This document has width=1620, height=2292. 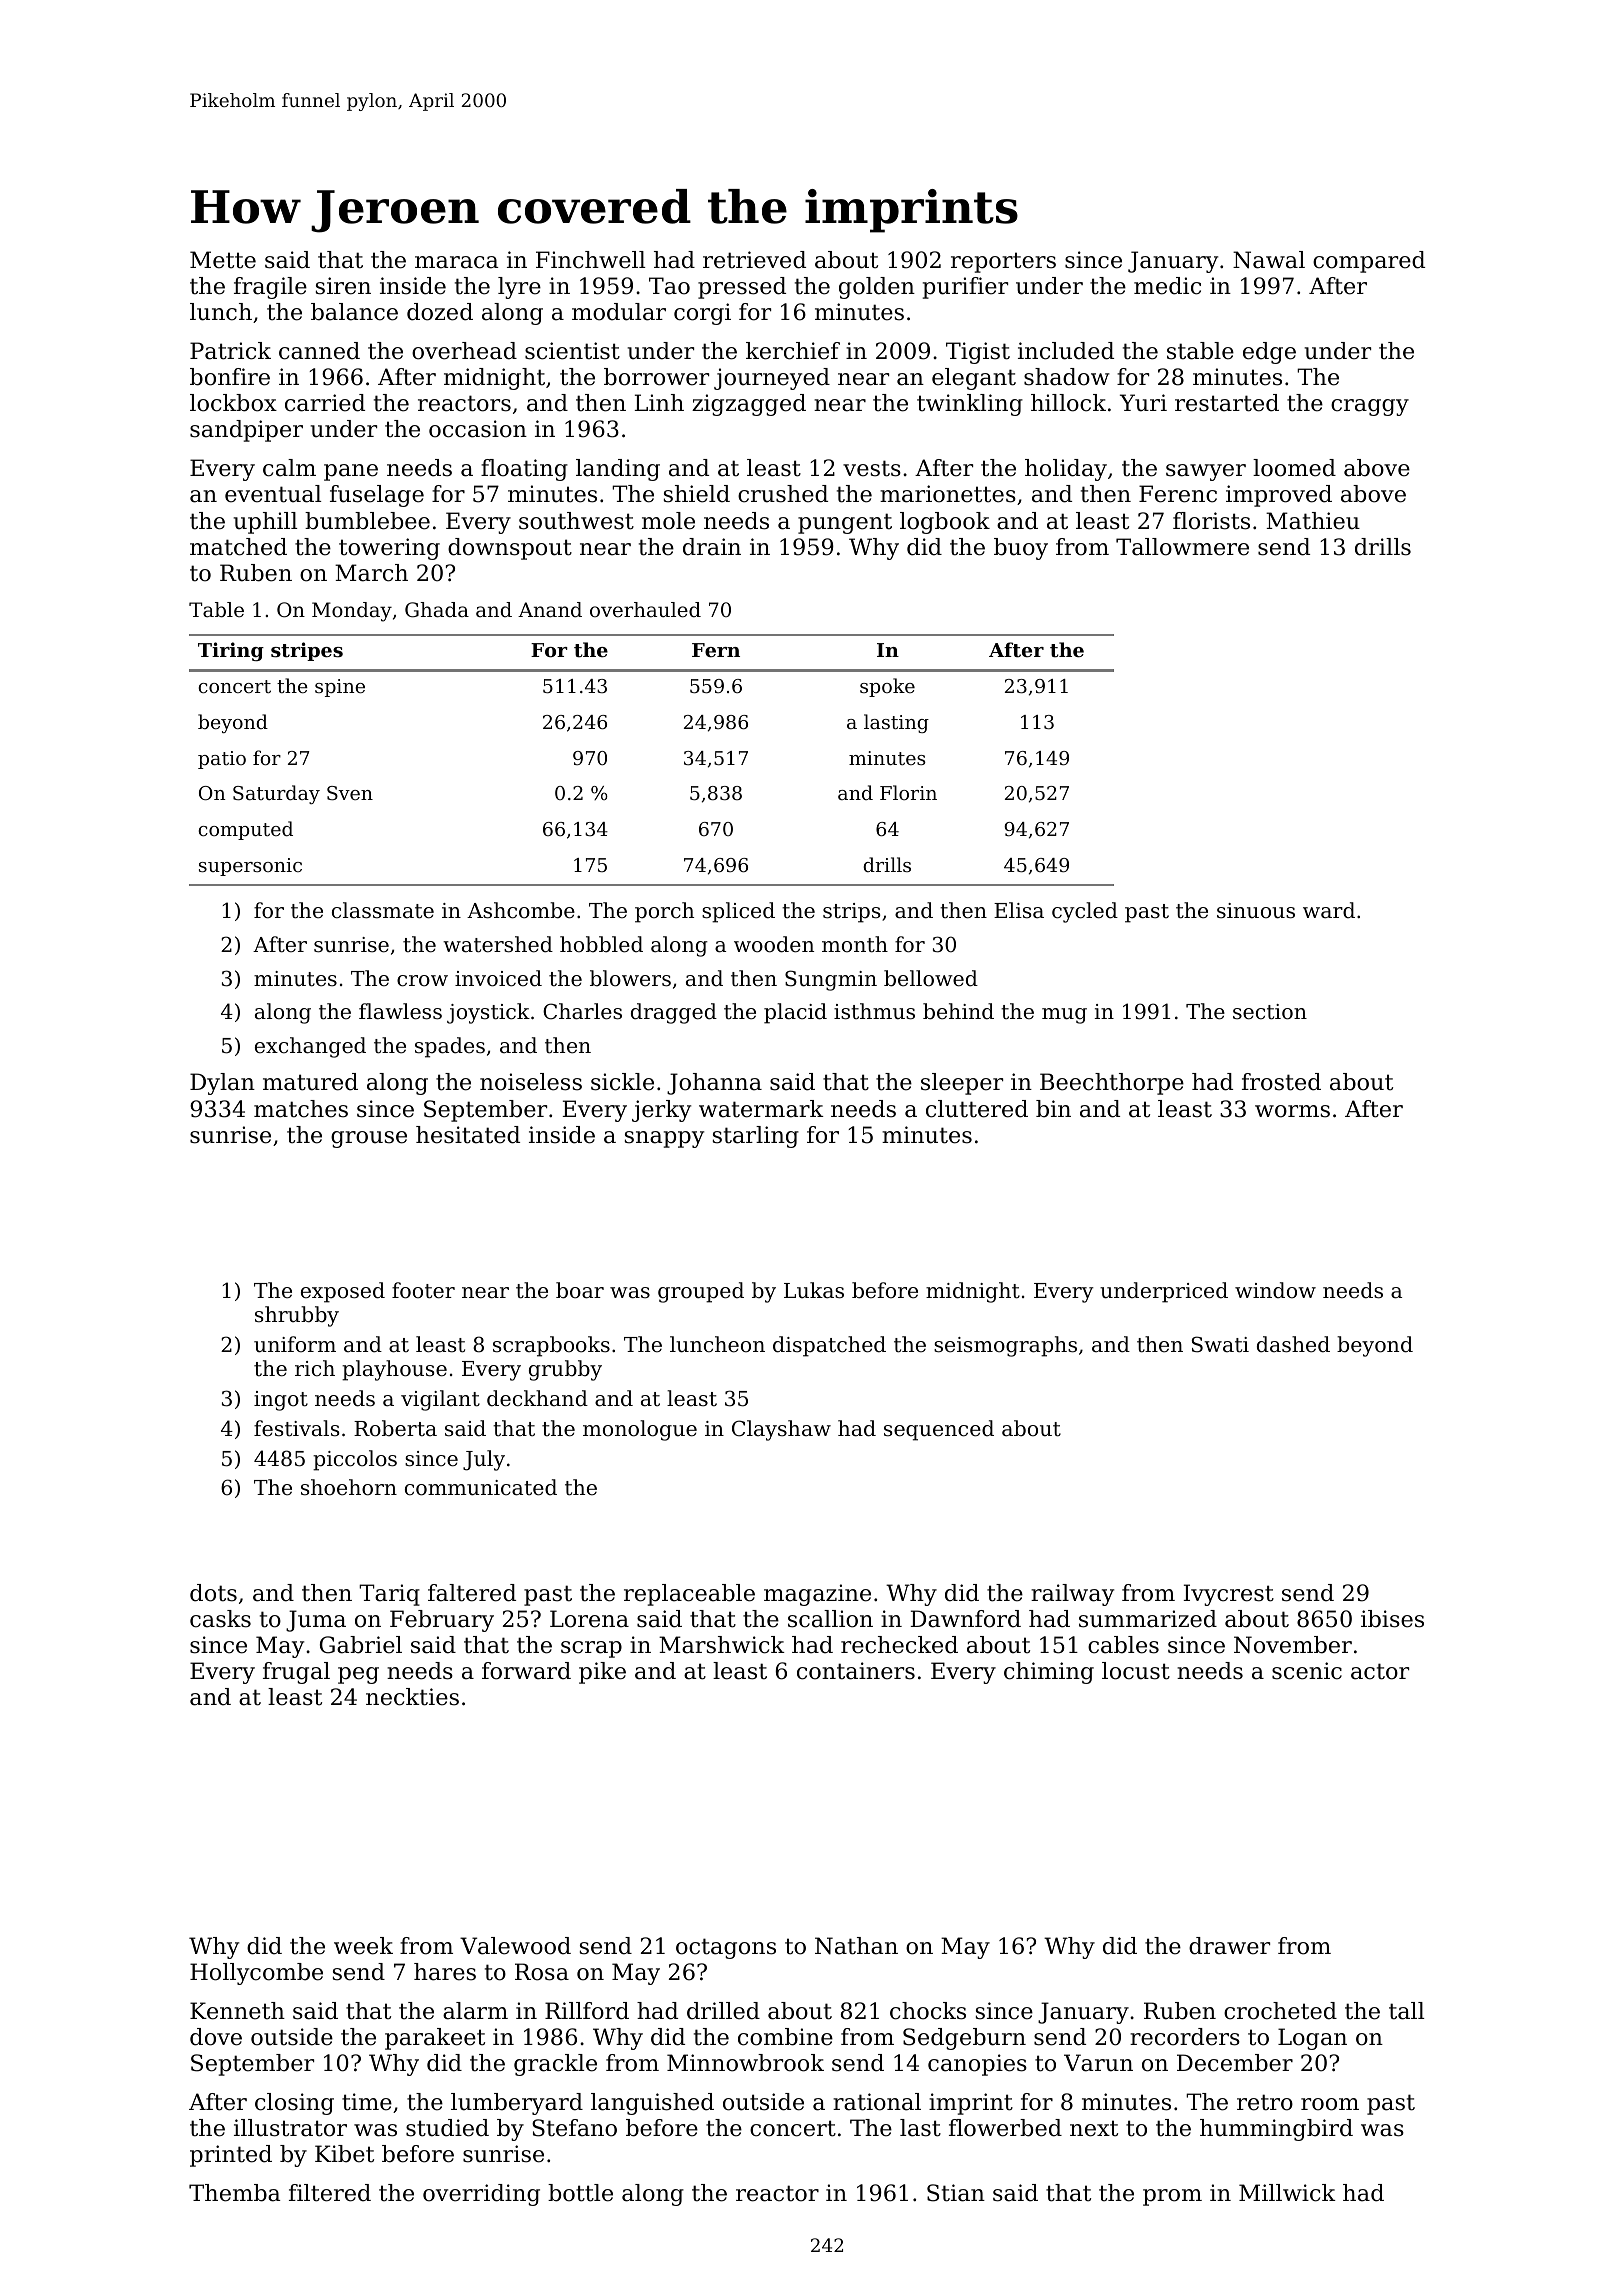 What do you see at coordinates (856, 1671) in the document?
I see `containers` at bounding box center [856, 1671].
